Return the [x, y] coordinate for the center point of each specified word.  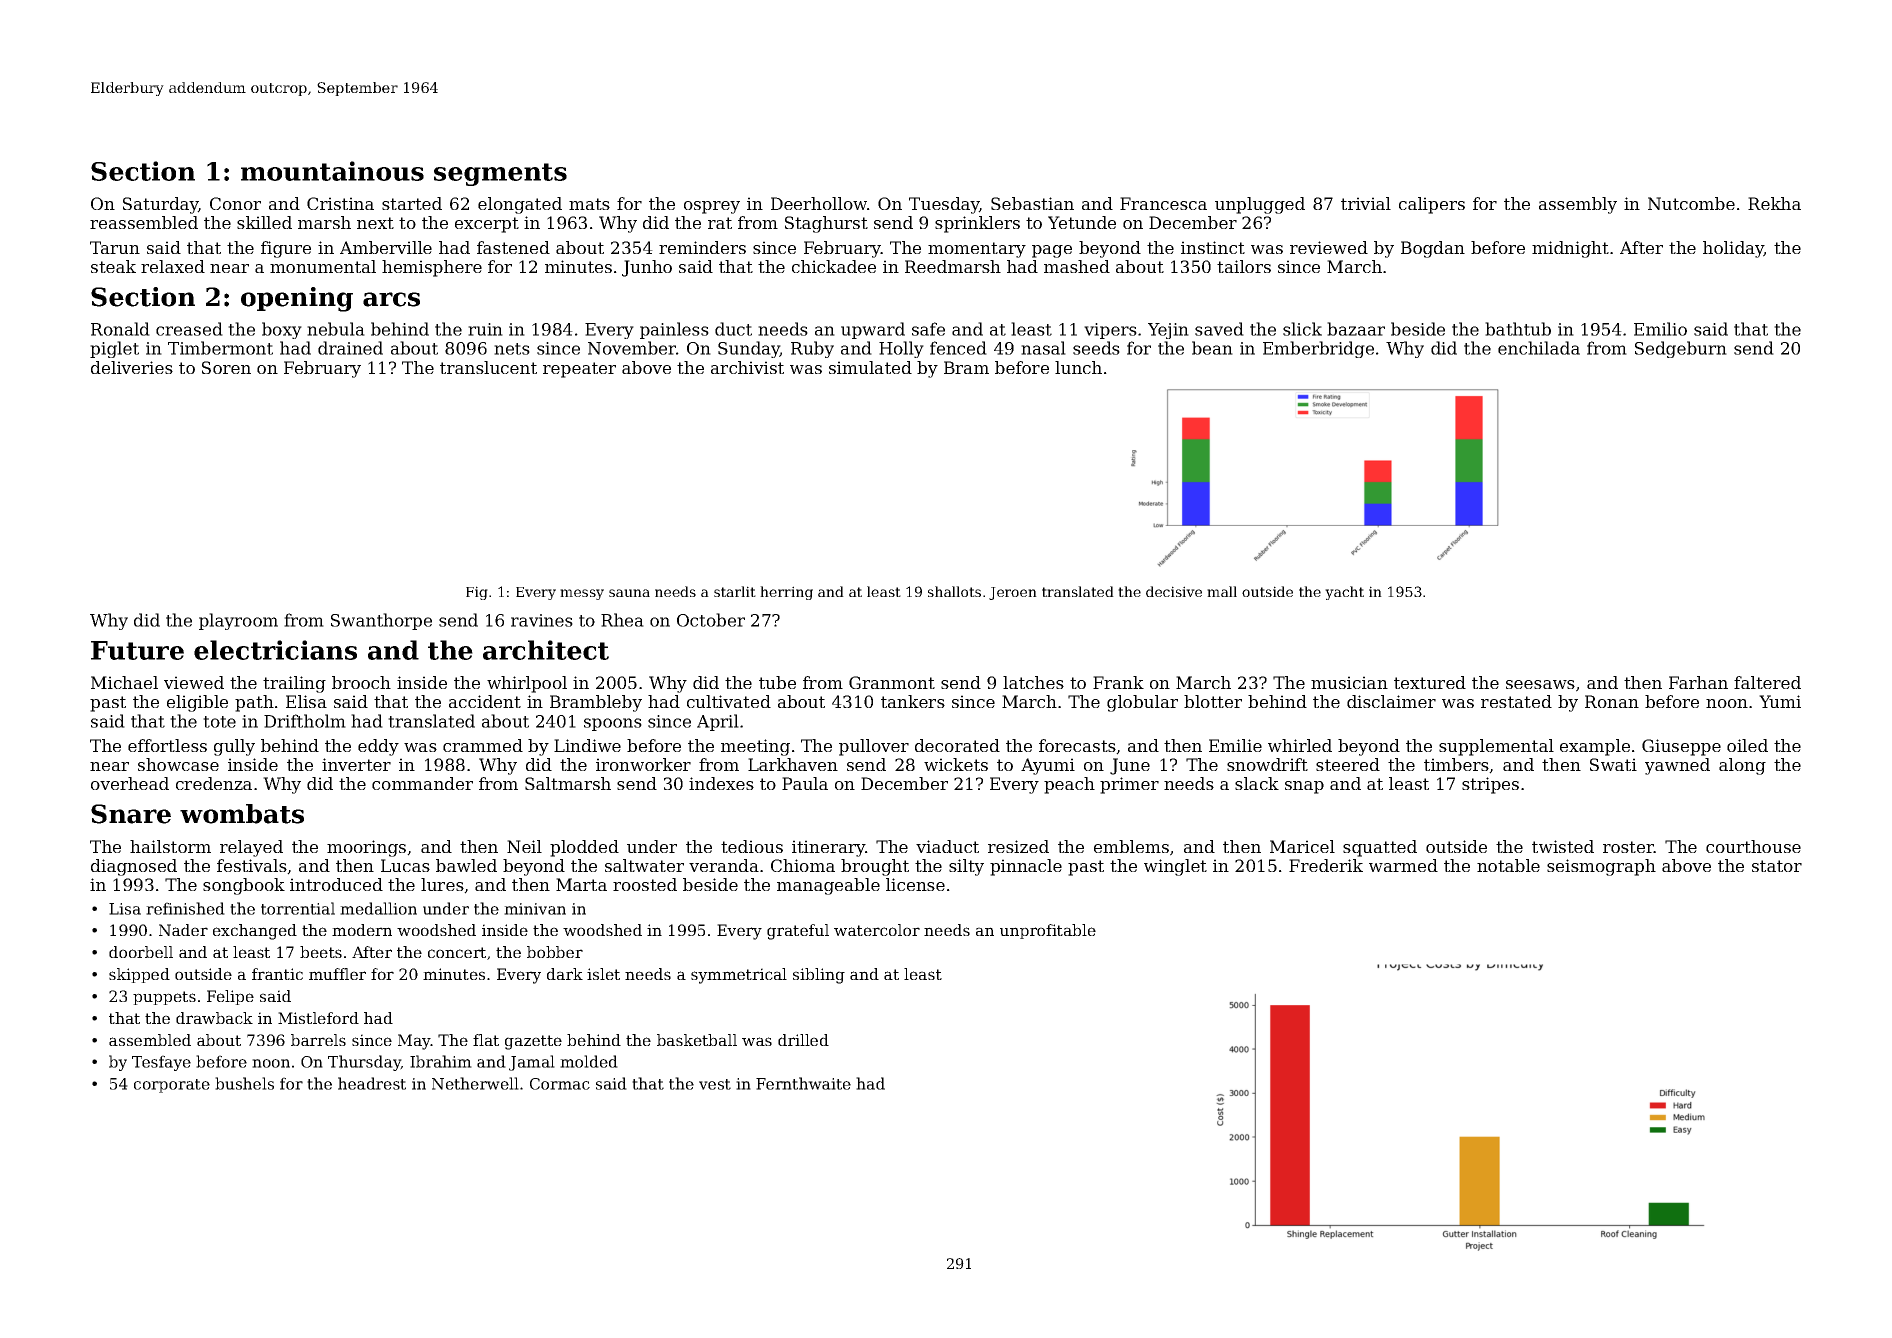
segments [500, 174]
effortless [167, 745]
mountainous [332, 171]
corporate [172, 1086]
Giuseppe [1681, 747]
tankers [913, 701]
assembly [1578, 205]
